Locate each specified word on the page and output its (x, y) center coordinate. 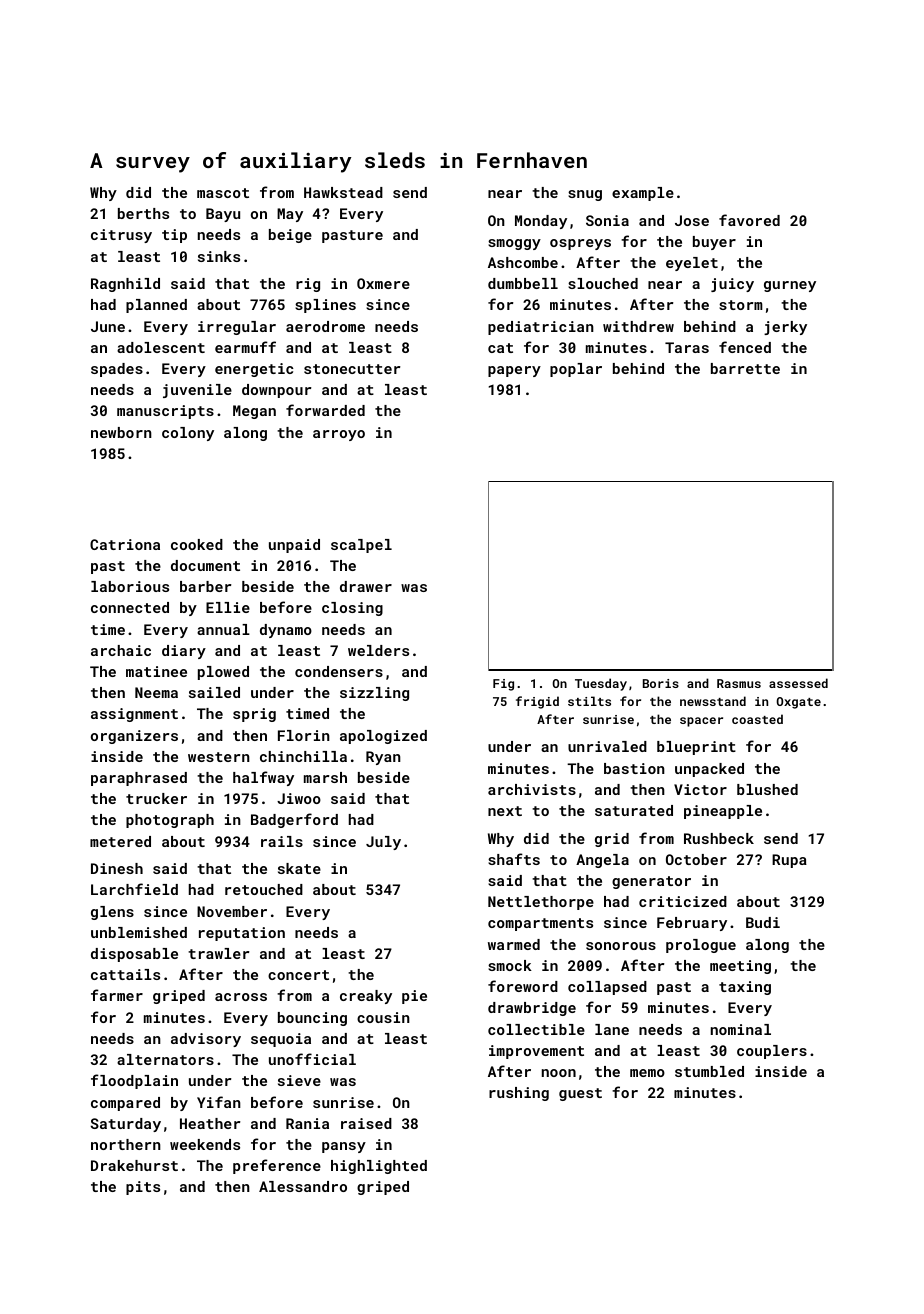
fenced (745, 347)
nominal (741, 1029)
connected (130, 607)
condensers (339, 671)
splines (325, 306)
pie (414, 997)
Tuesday (601, 684)
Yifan (219, 1102)
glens (112, 913)
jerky (785, 328)
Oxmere (383, 283)
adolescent (161, 347)
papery (514, 371)
